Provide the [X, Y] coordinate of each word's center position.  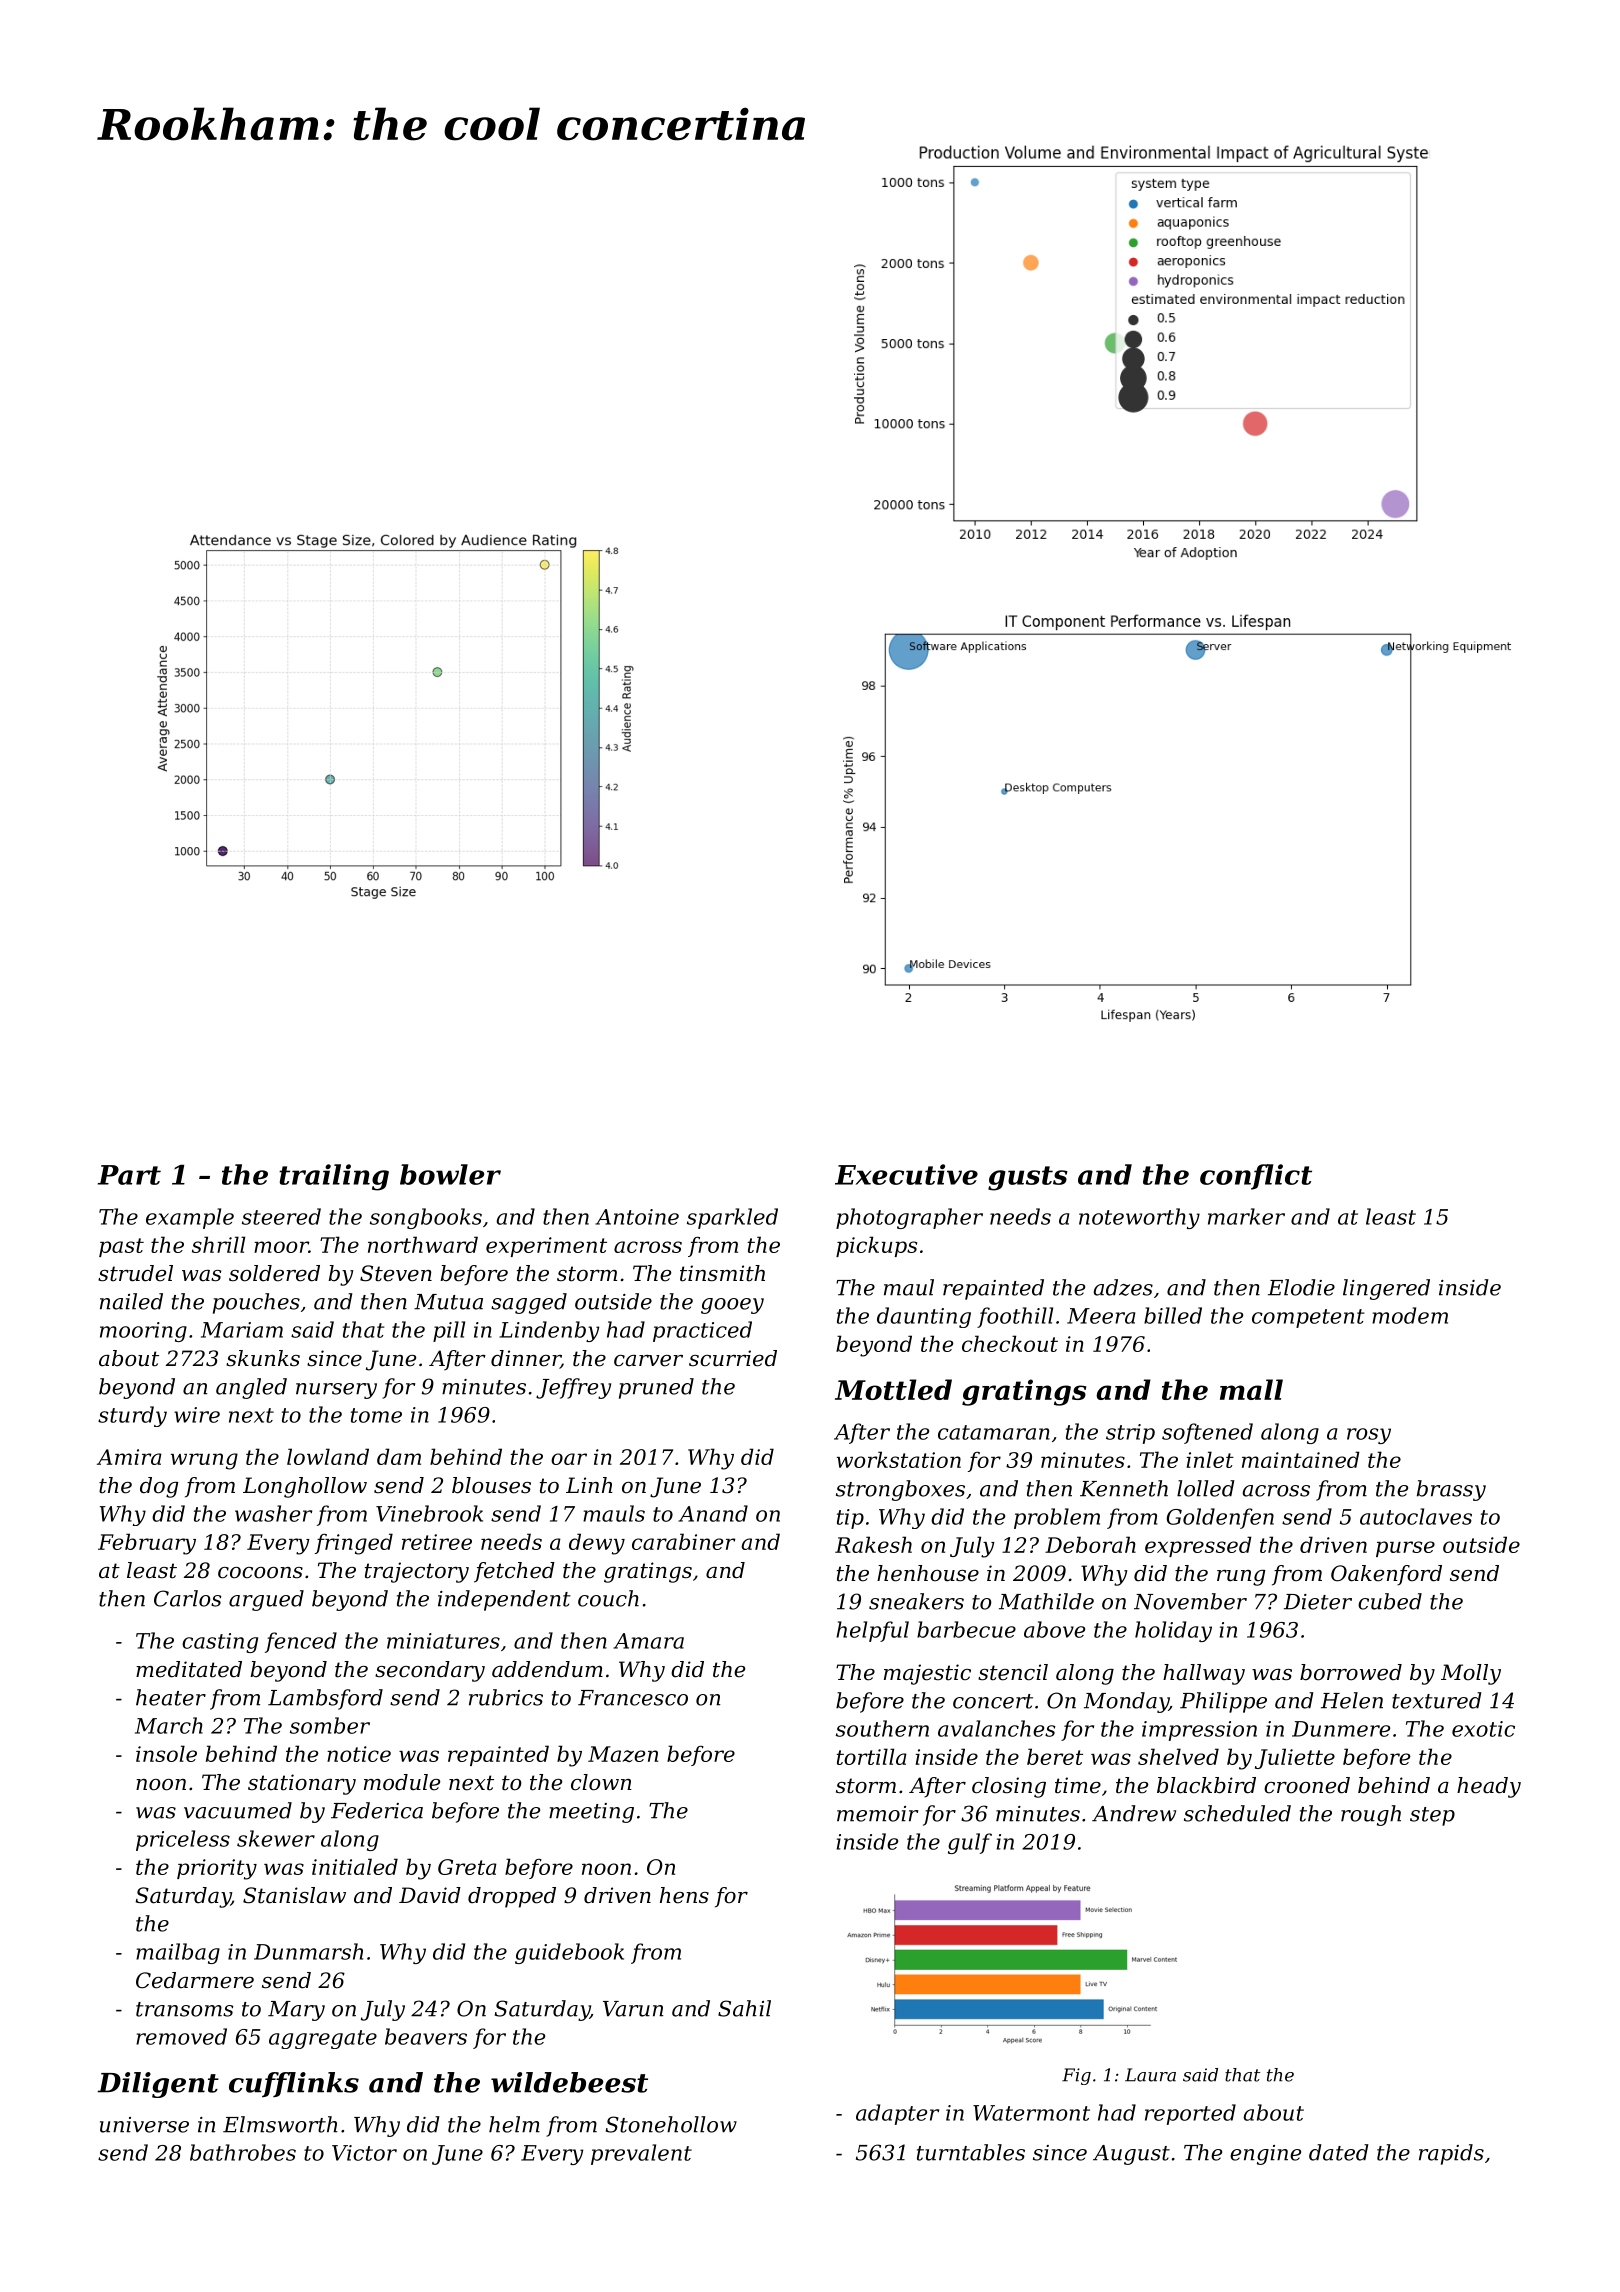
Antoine [637, 1217]
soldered [274, 1273]
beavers [426, 2036]
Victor [364, 2153]
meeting [591, 1813]
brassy [1451, 1490]
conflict [1256, 1177]
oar [569, 1459]
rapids [1451, 2154]
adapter [897, 2114]
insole [166, 1753]
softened [1207, 1433]
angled [251, 1388]
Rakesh [873, 1544]
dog [159, 1487]
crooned [1307, 1785]
